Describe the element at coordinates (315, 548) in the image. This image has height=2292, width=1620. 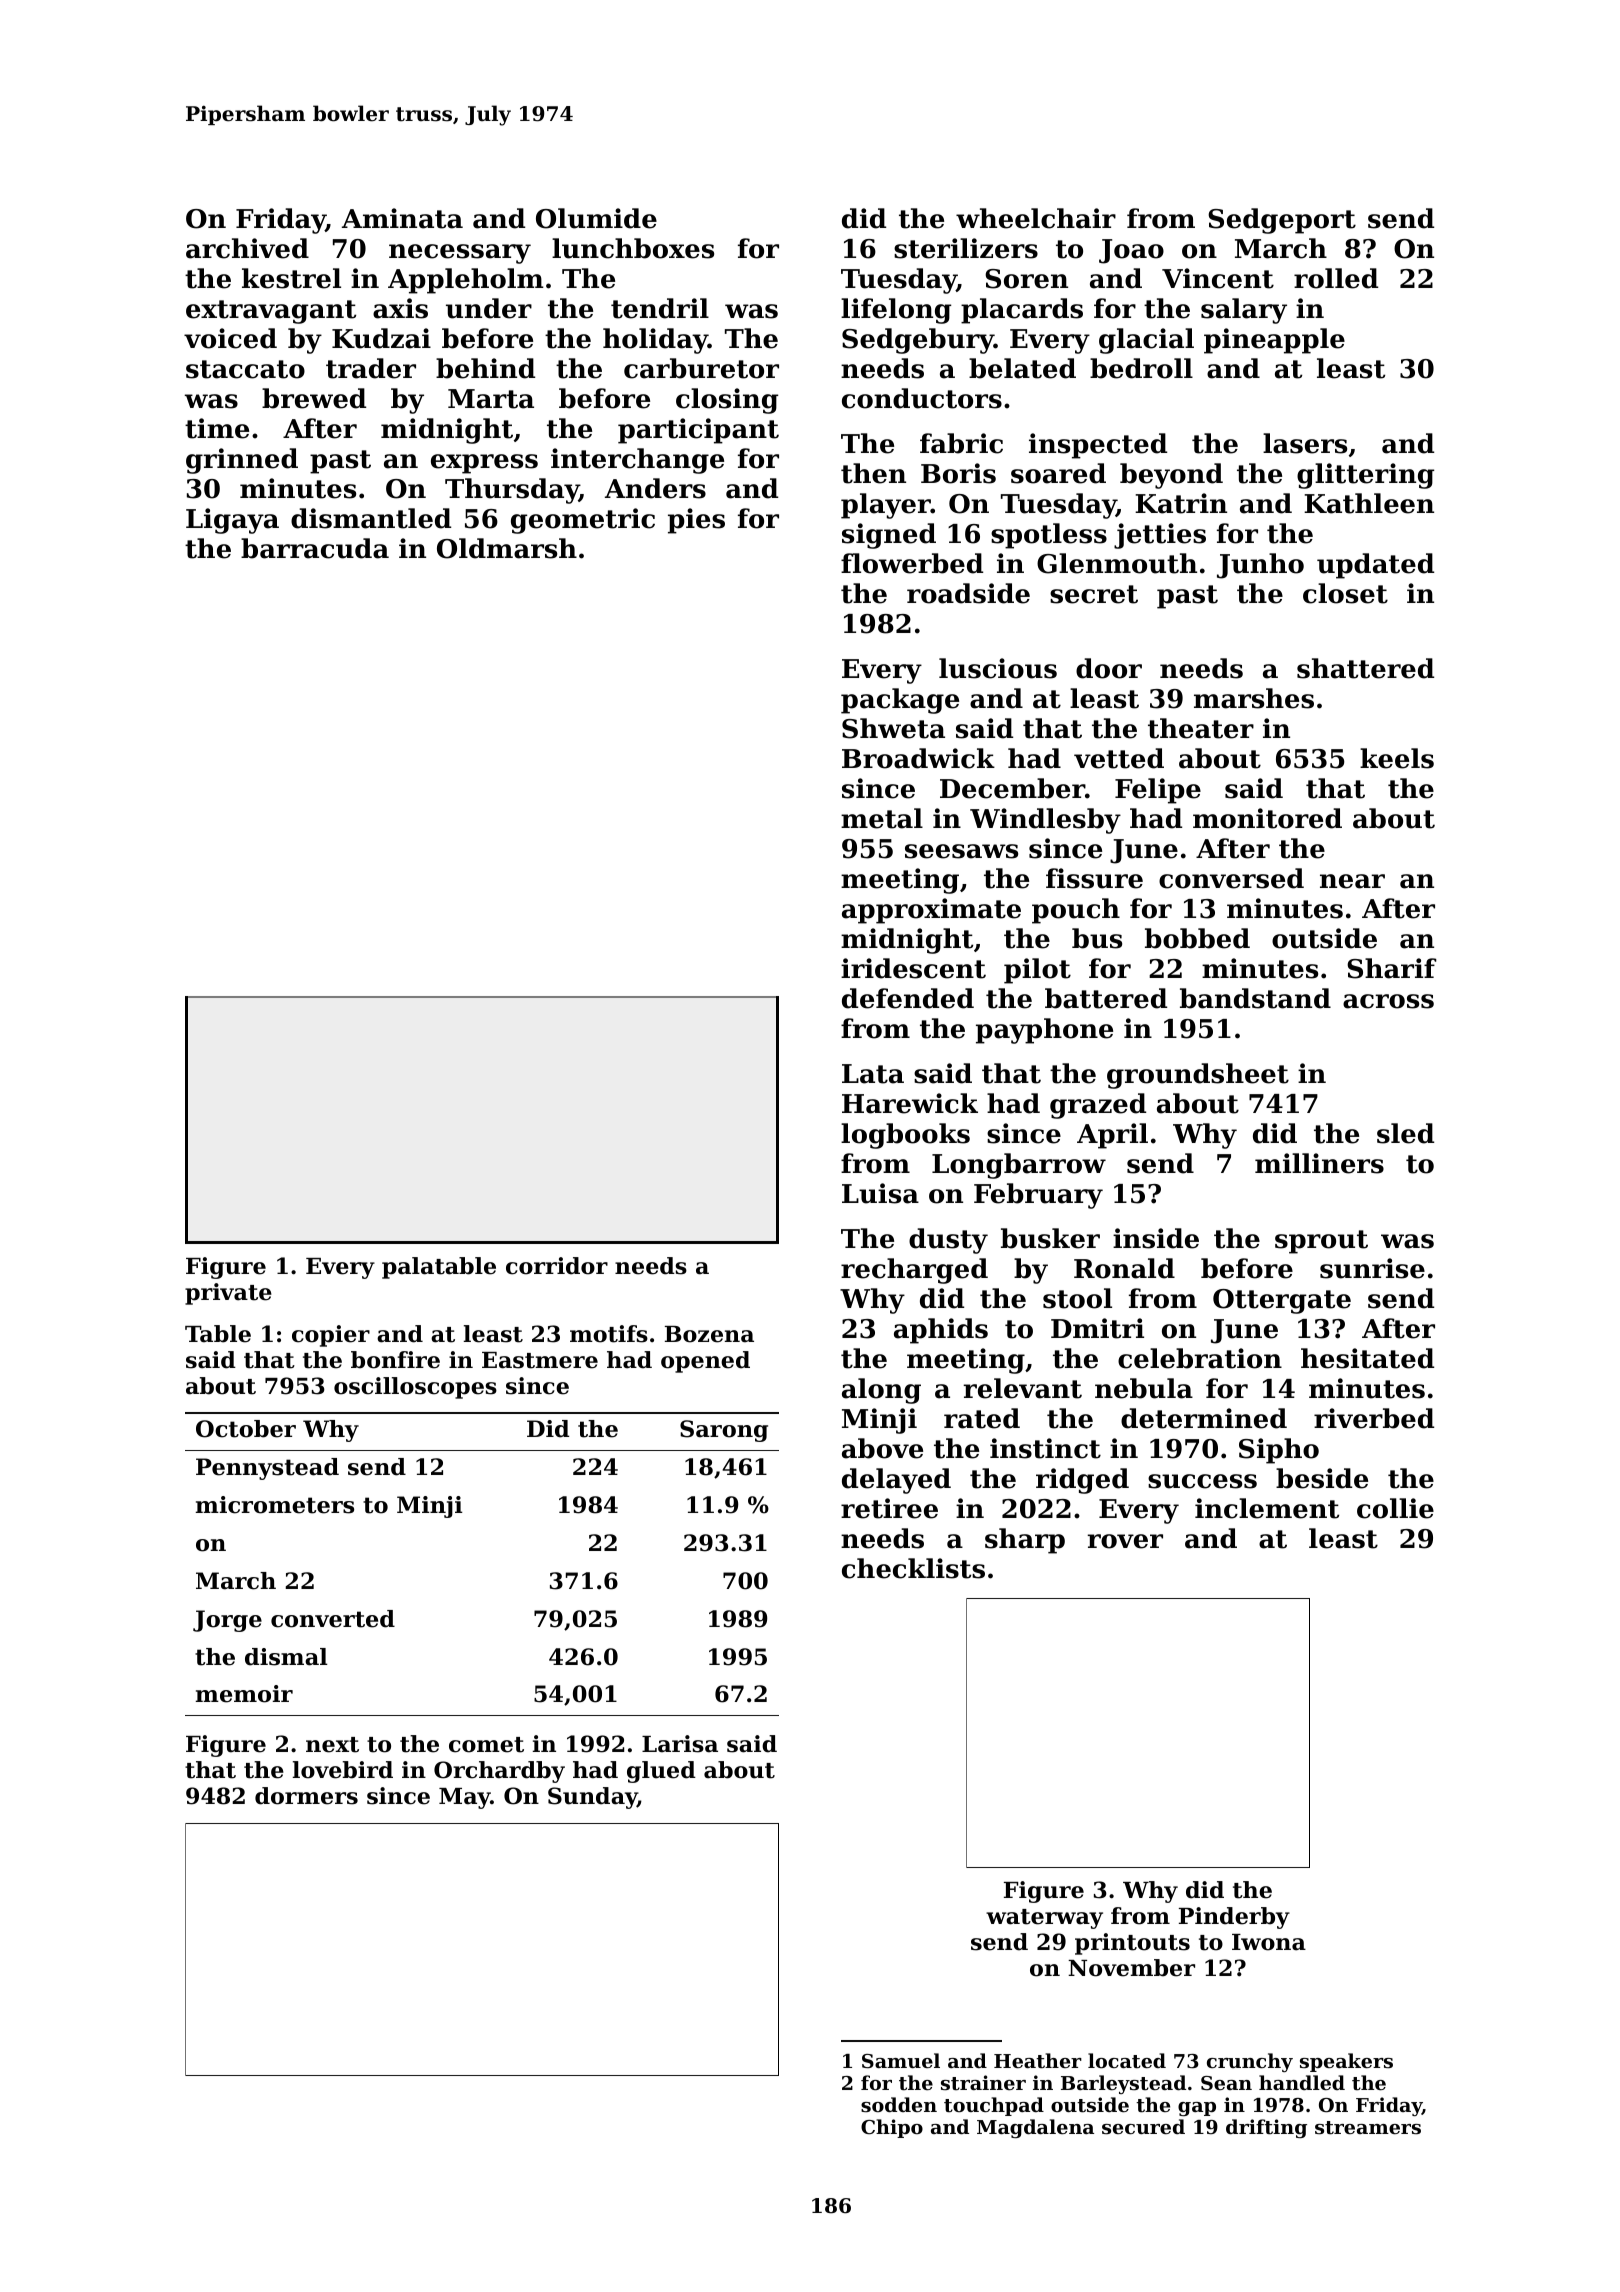
I see `barracuda` at that location.
